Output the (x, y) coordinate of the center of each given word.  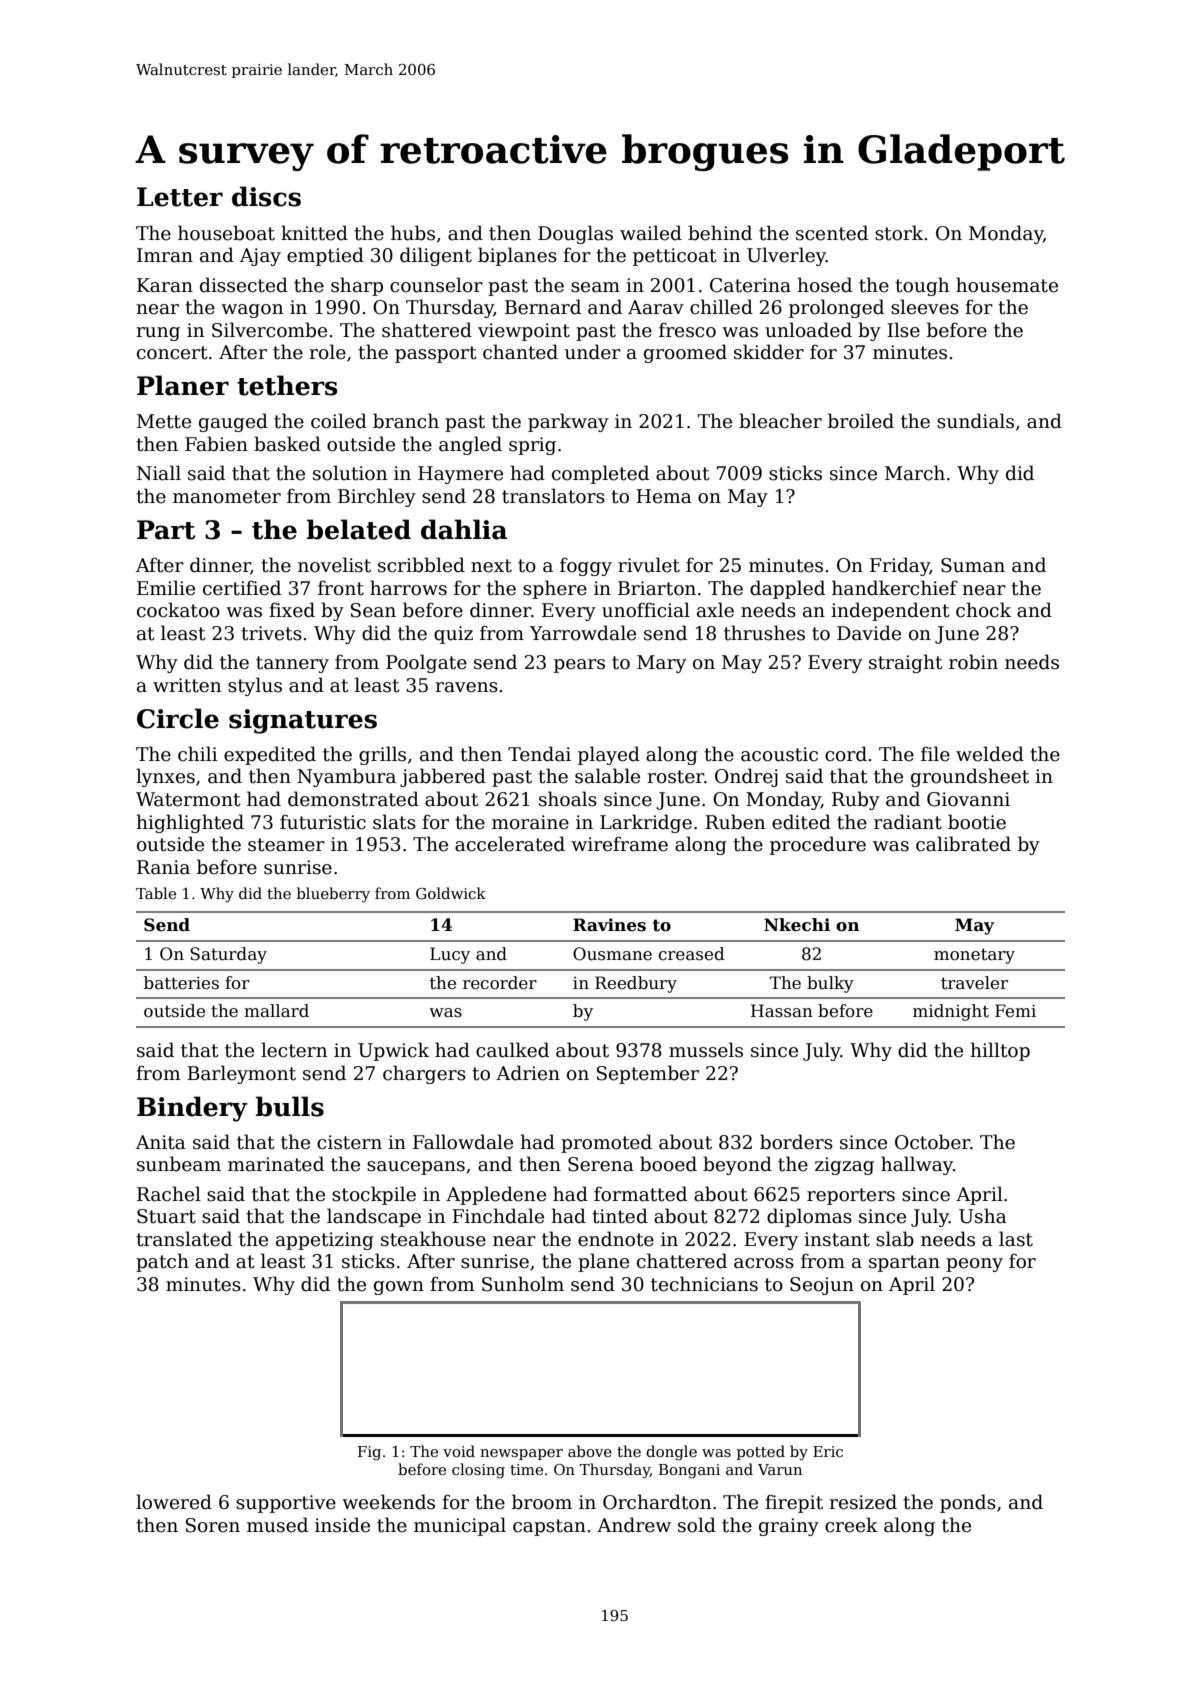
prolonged (836, 308)
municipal (460, 1526)
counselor (436, 285)
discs (266, 196)
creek (851, 1525)
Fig (369, 1453)
